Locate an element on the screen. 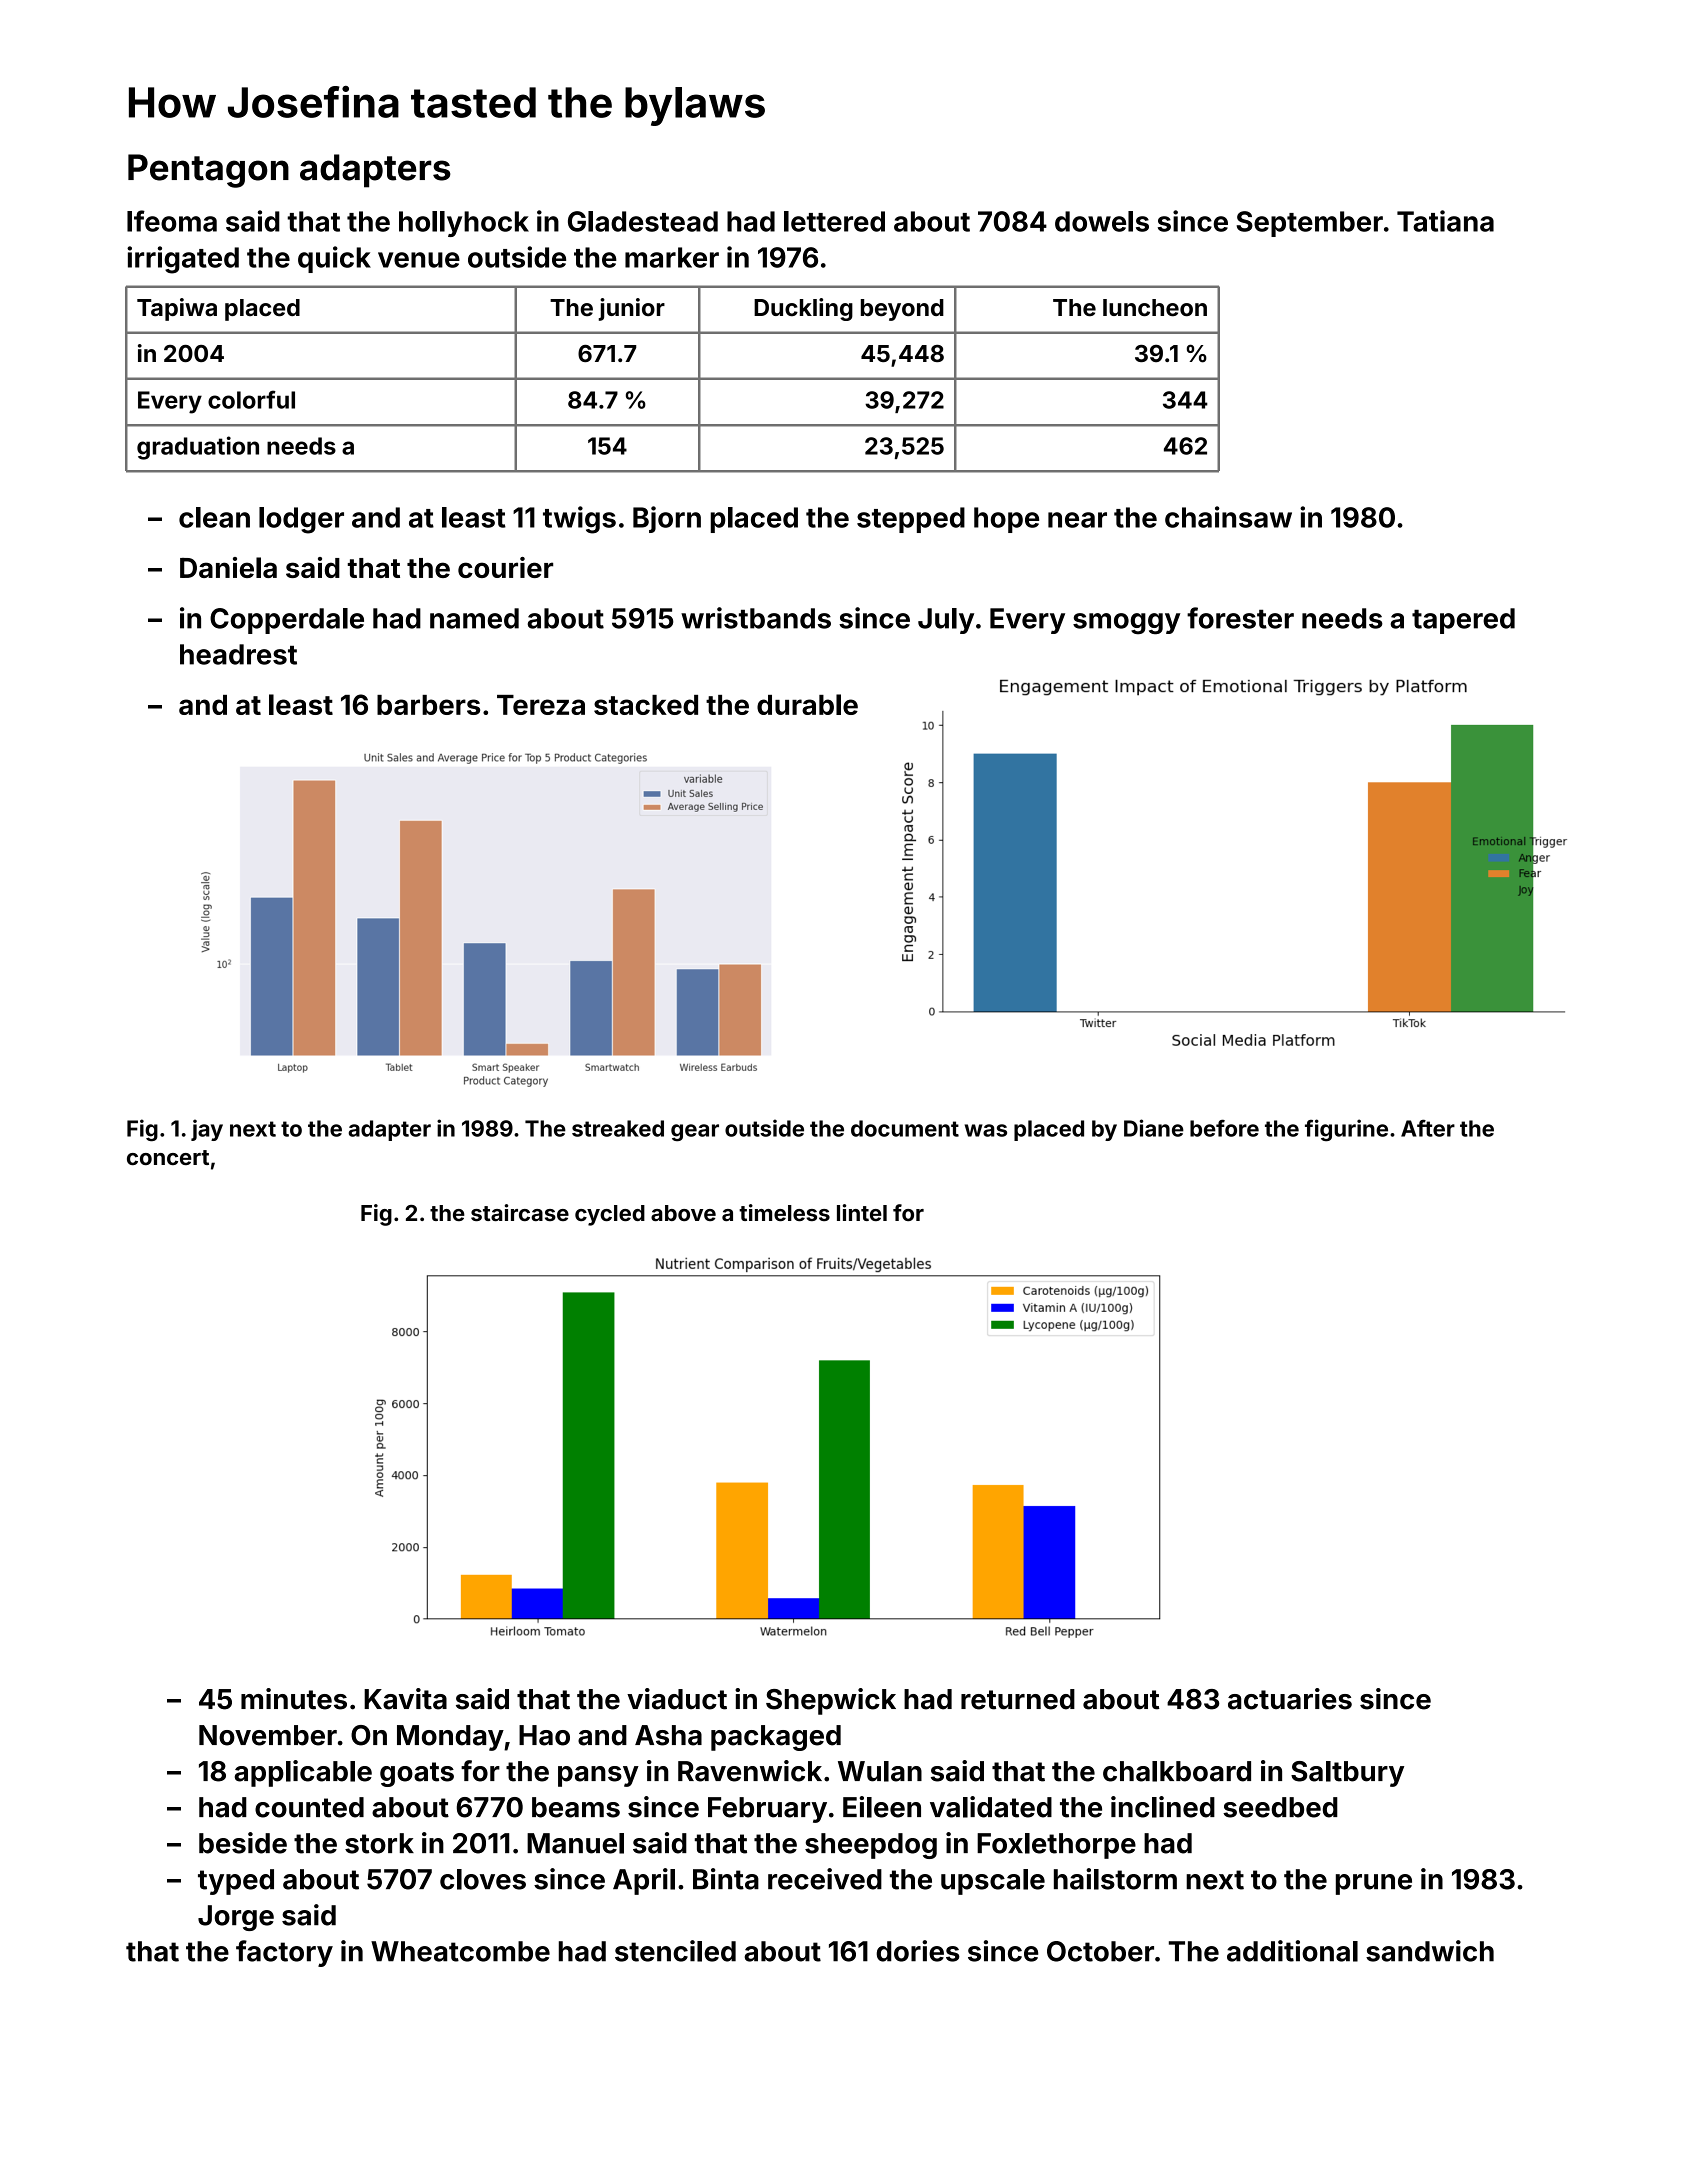 Image resolution: width=1683 pixels, height=2178 pixels. actuaries is located at coordinates (1290, 1699).
